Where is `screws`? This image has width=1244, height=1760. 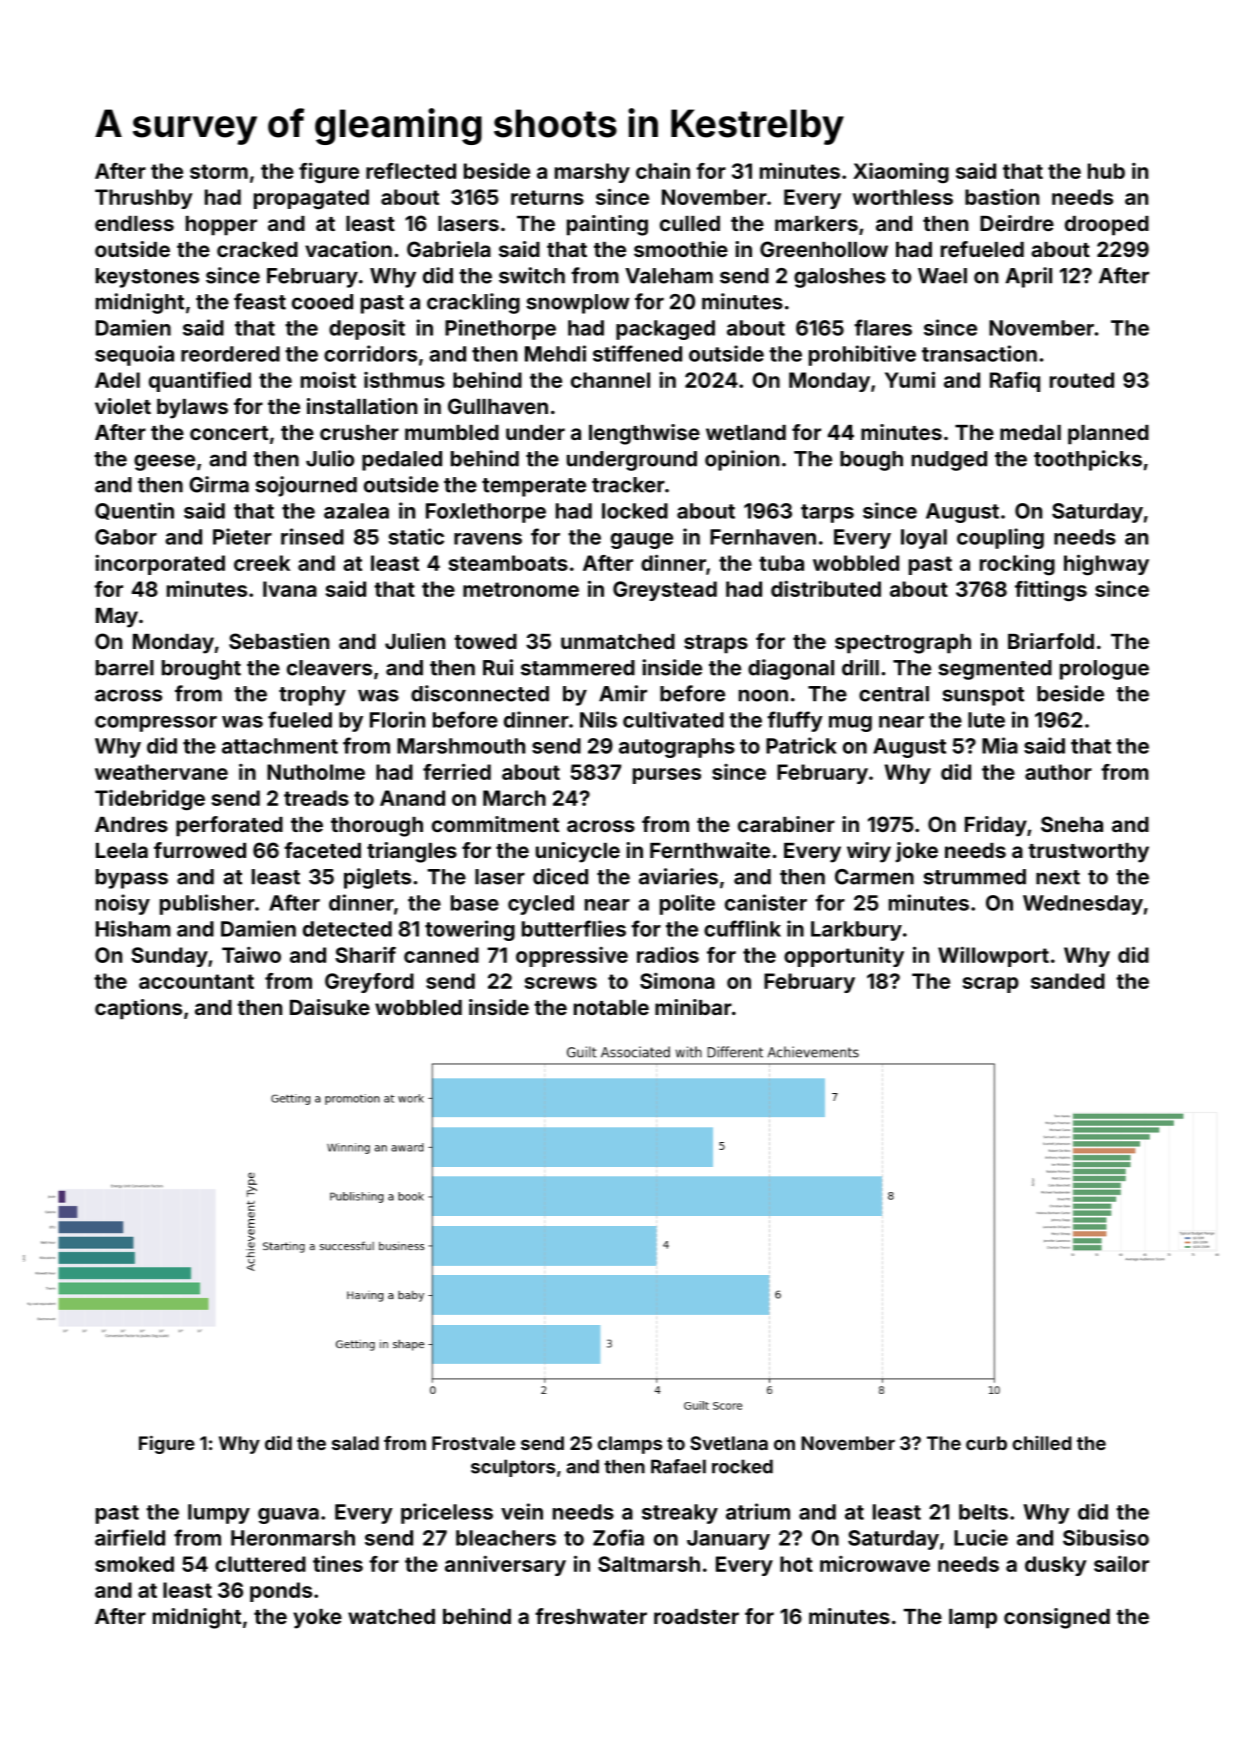 screws is located at coordinates (561, 983).
